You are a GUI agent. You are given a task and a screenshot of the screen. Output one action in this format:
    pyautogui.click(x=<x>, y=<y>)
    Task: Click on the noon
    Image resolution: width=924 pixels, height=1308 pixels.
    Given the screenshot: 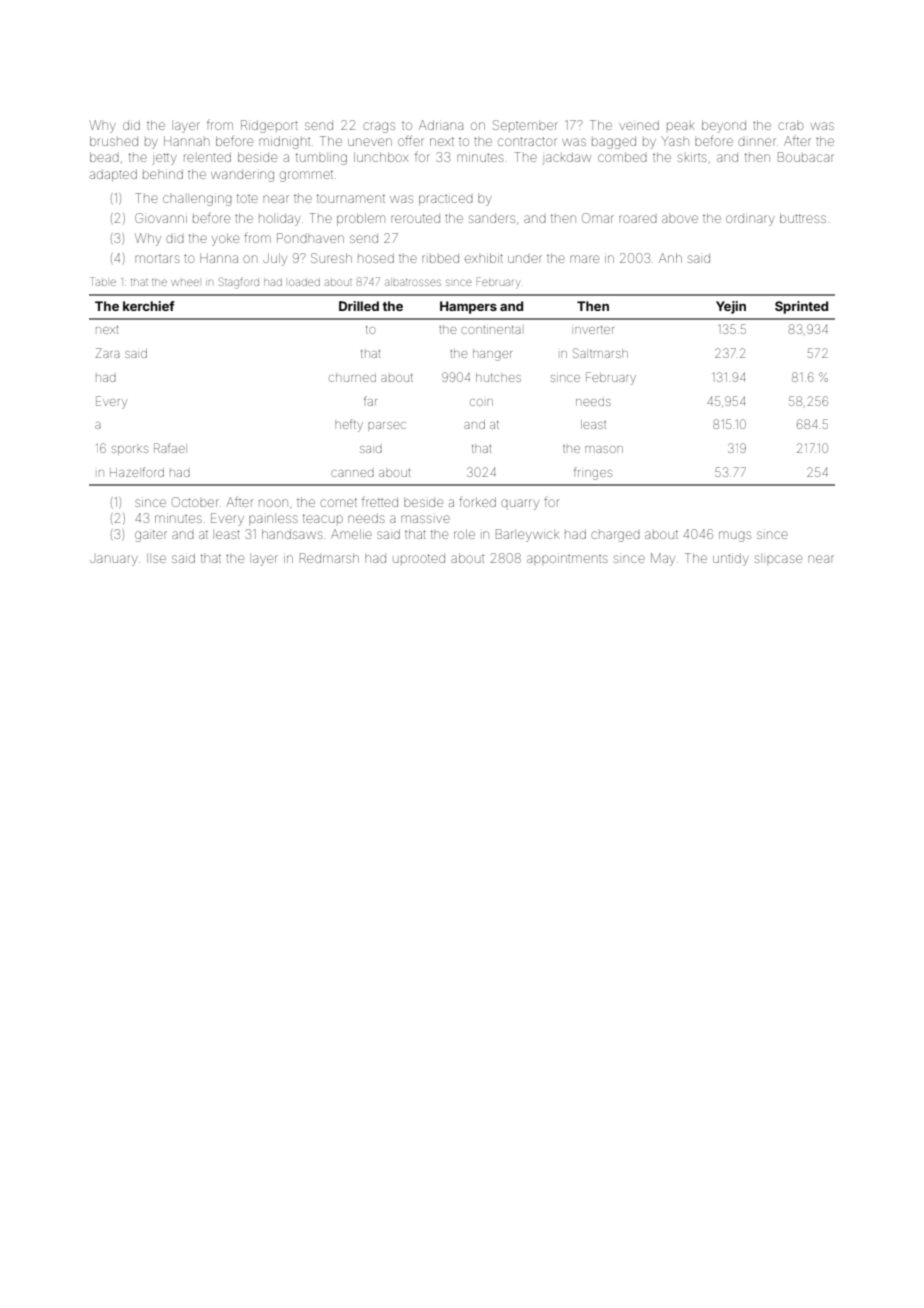 What is the action you would take?
    pyautogui.click(x=273, y=503)
